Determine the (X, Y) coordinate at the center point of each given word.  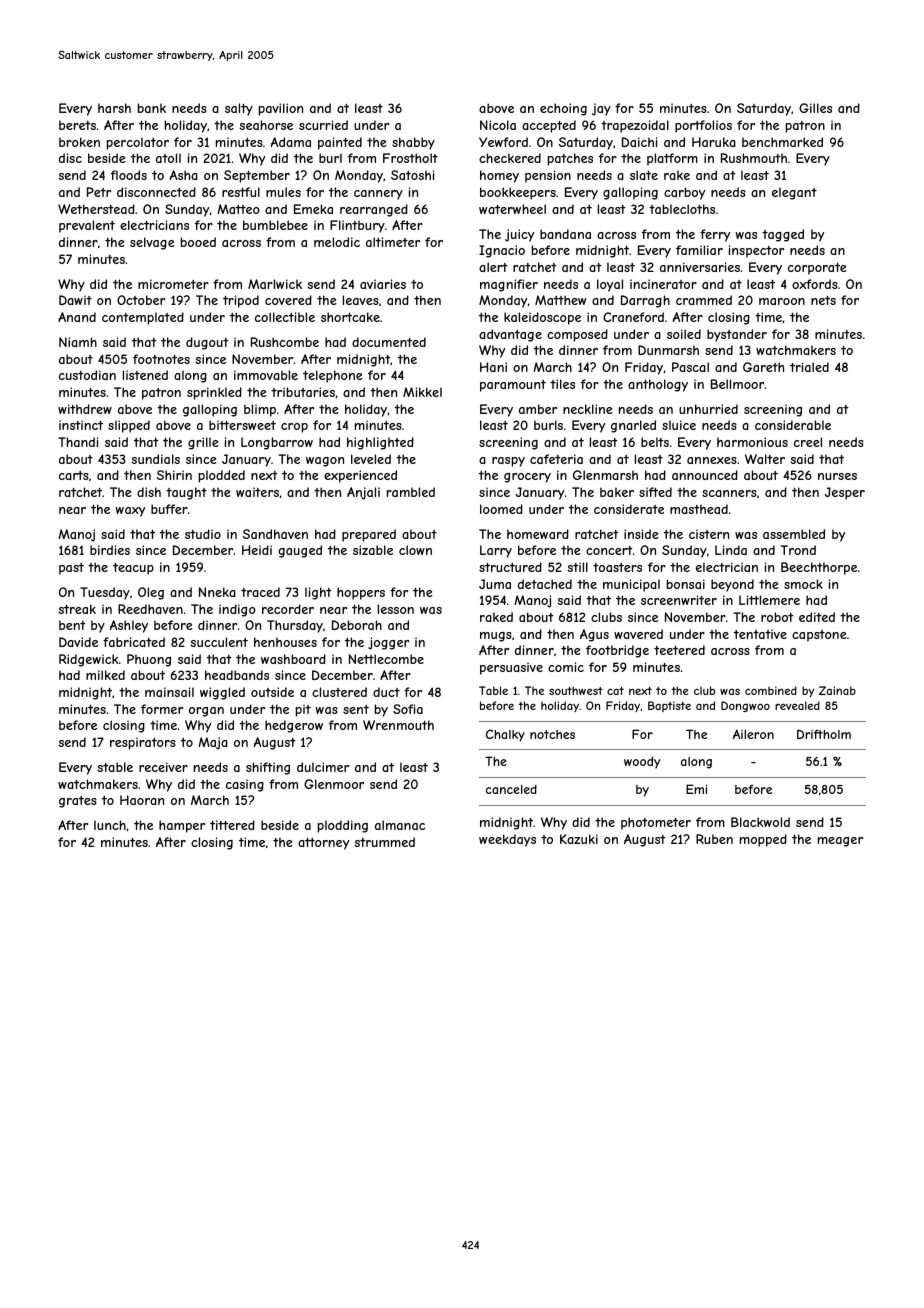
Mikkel (422, 392)
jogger (388, 643)
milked (105, 675)
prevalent (87, 226)
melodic (337, 242)
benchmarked (782, 142)
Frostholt (410, 158)
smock (803, 584)
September (257, 176)
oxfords (815, 284)
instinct (81, 425)
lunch (110, 825)
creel (808, 442)
